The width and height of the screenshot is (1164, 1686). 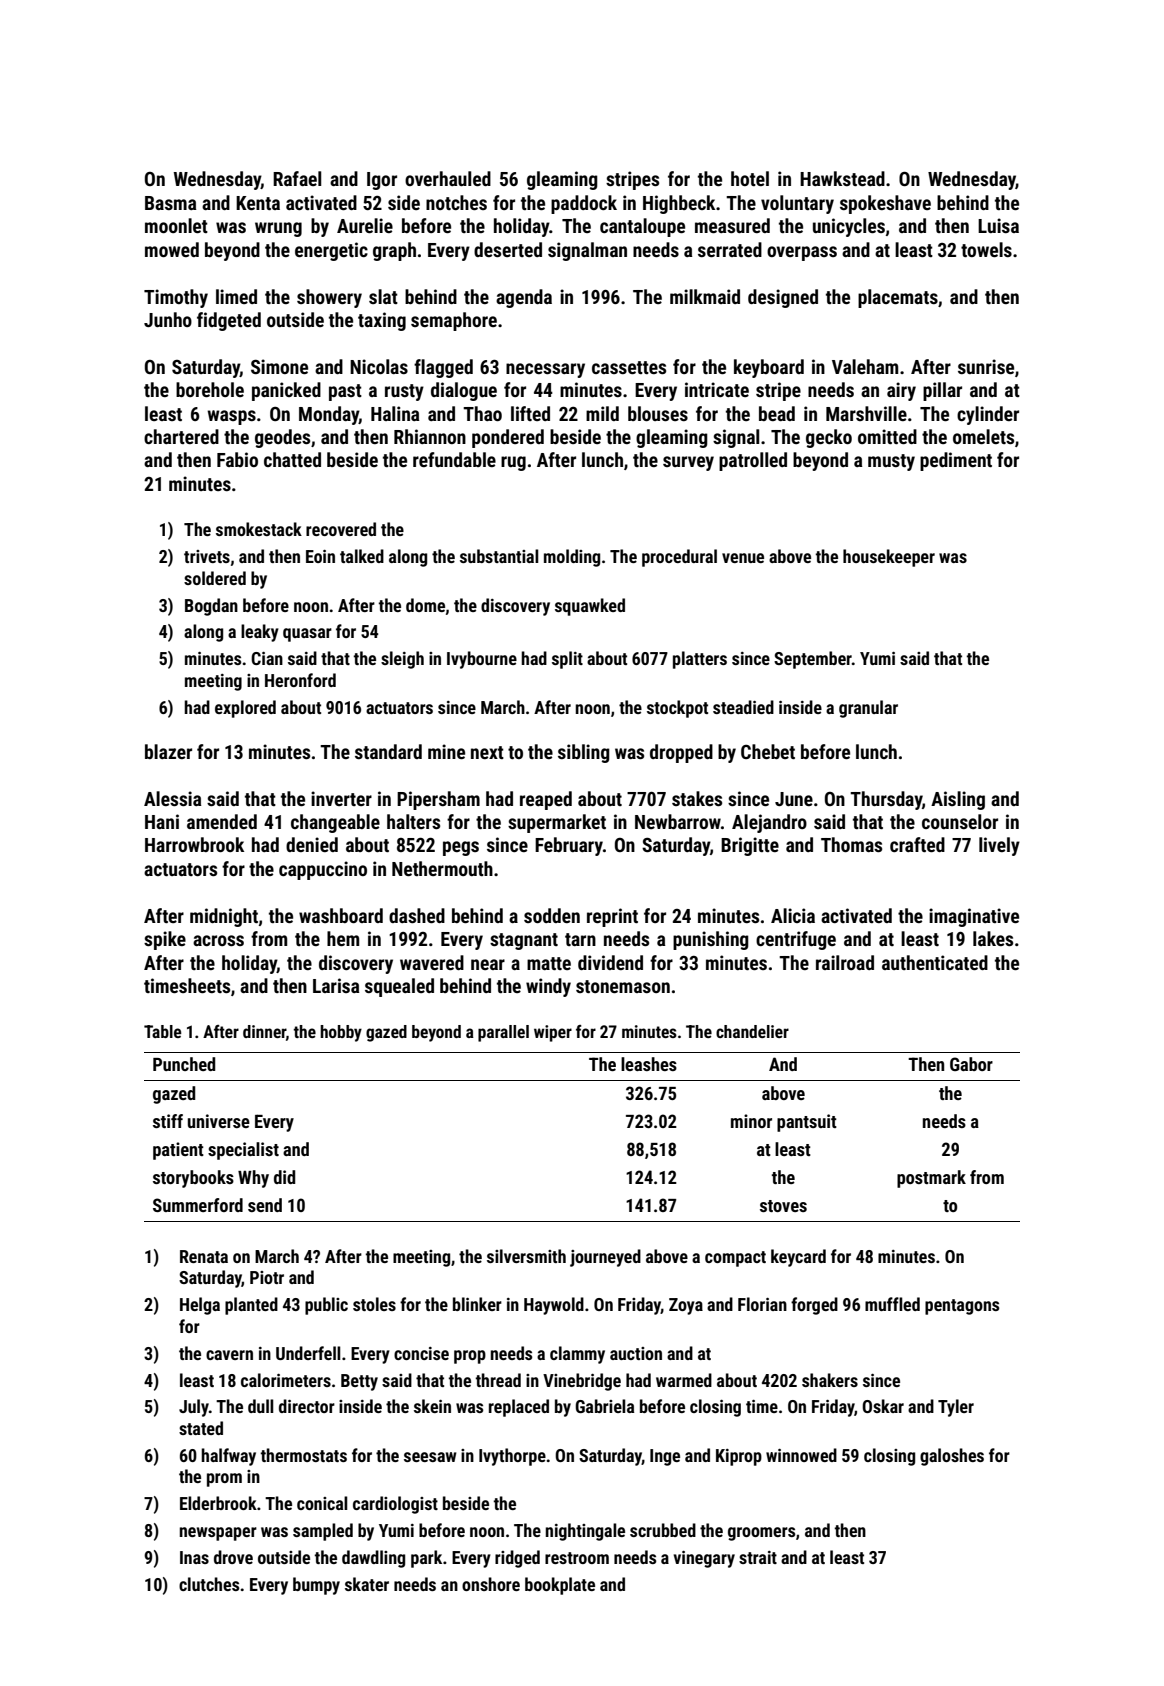 What do you see at coordinates (284, 1177) in the screenshot?
I see `did` at bounding box center [284, 1177].
